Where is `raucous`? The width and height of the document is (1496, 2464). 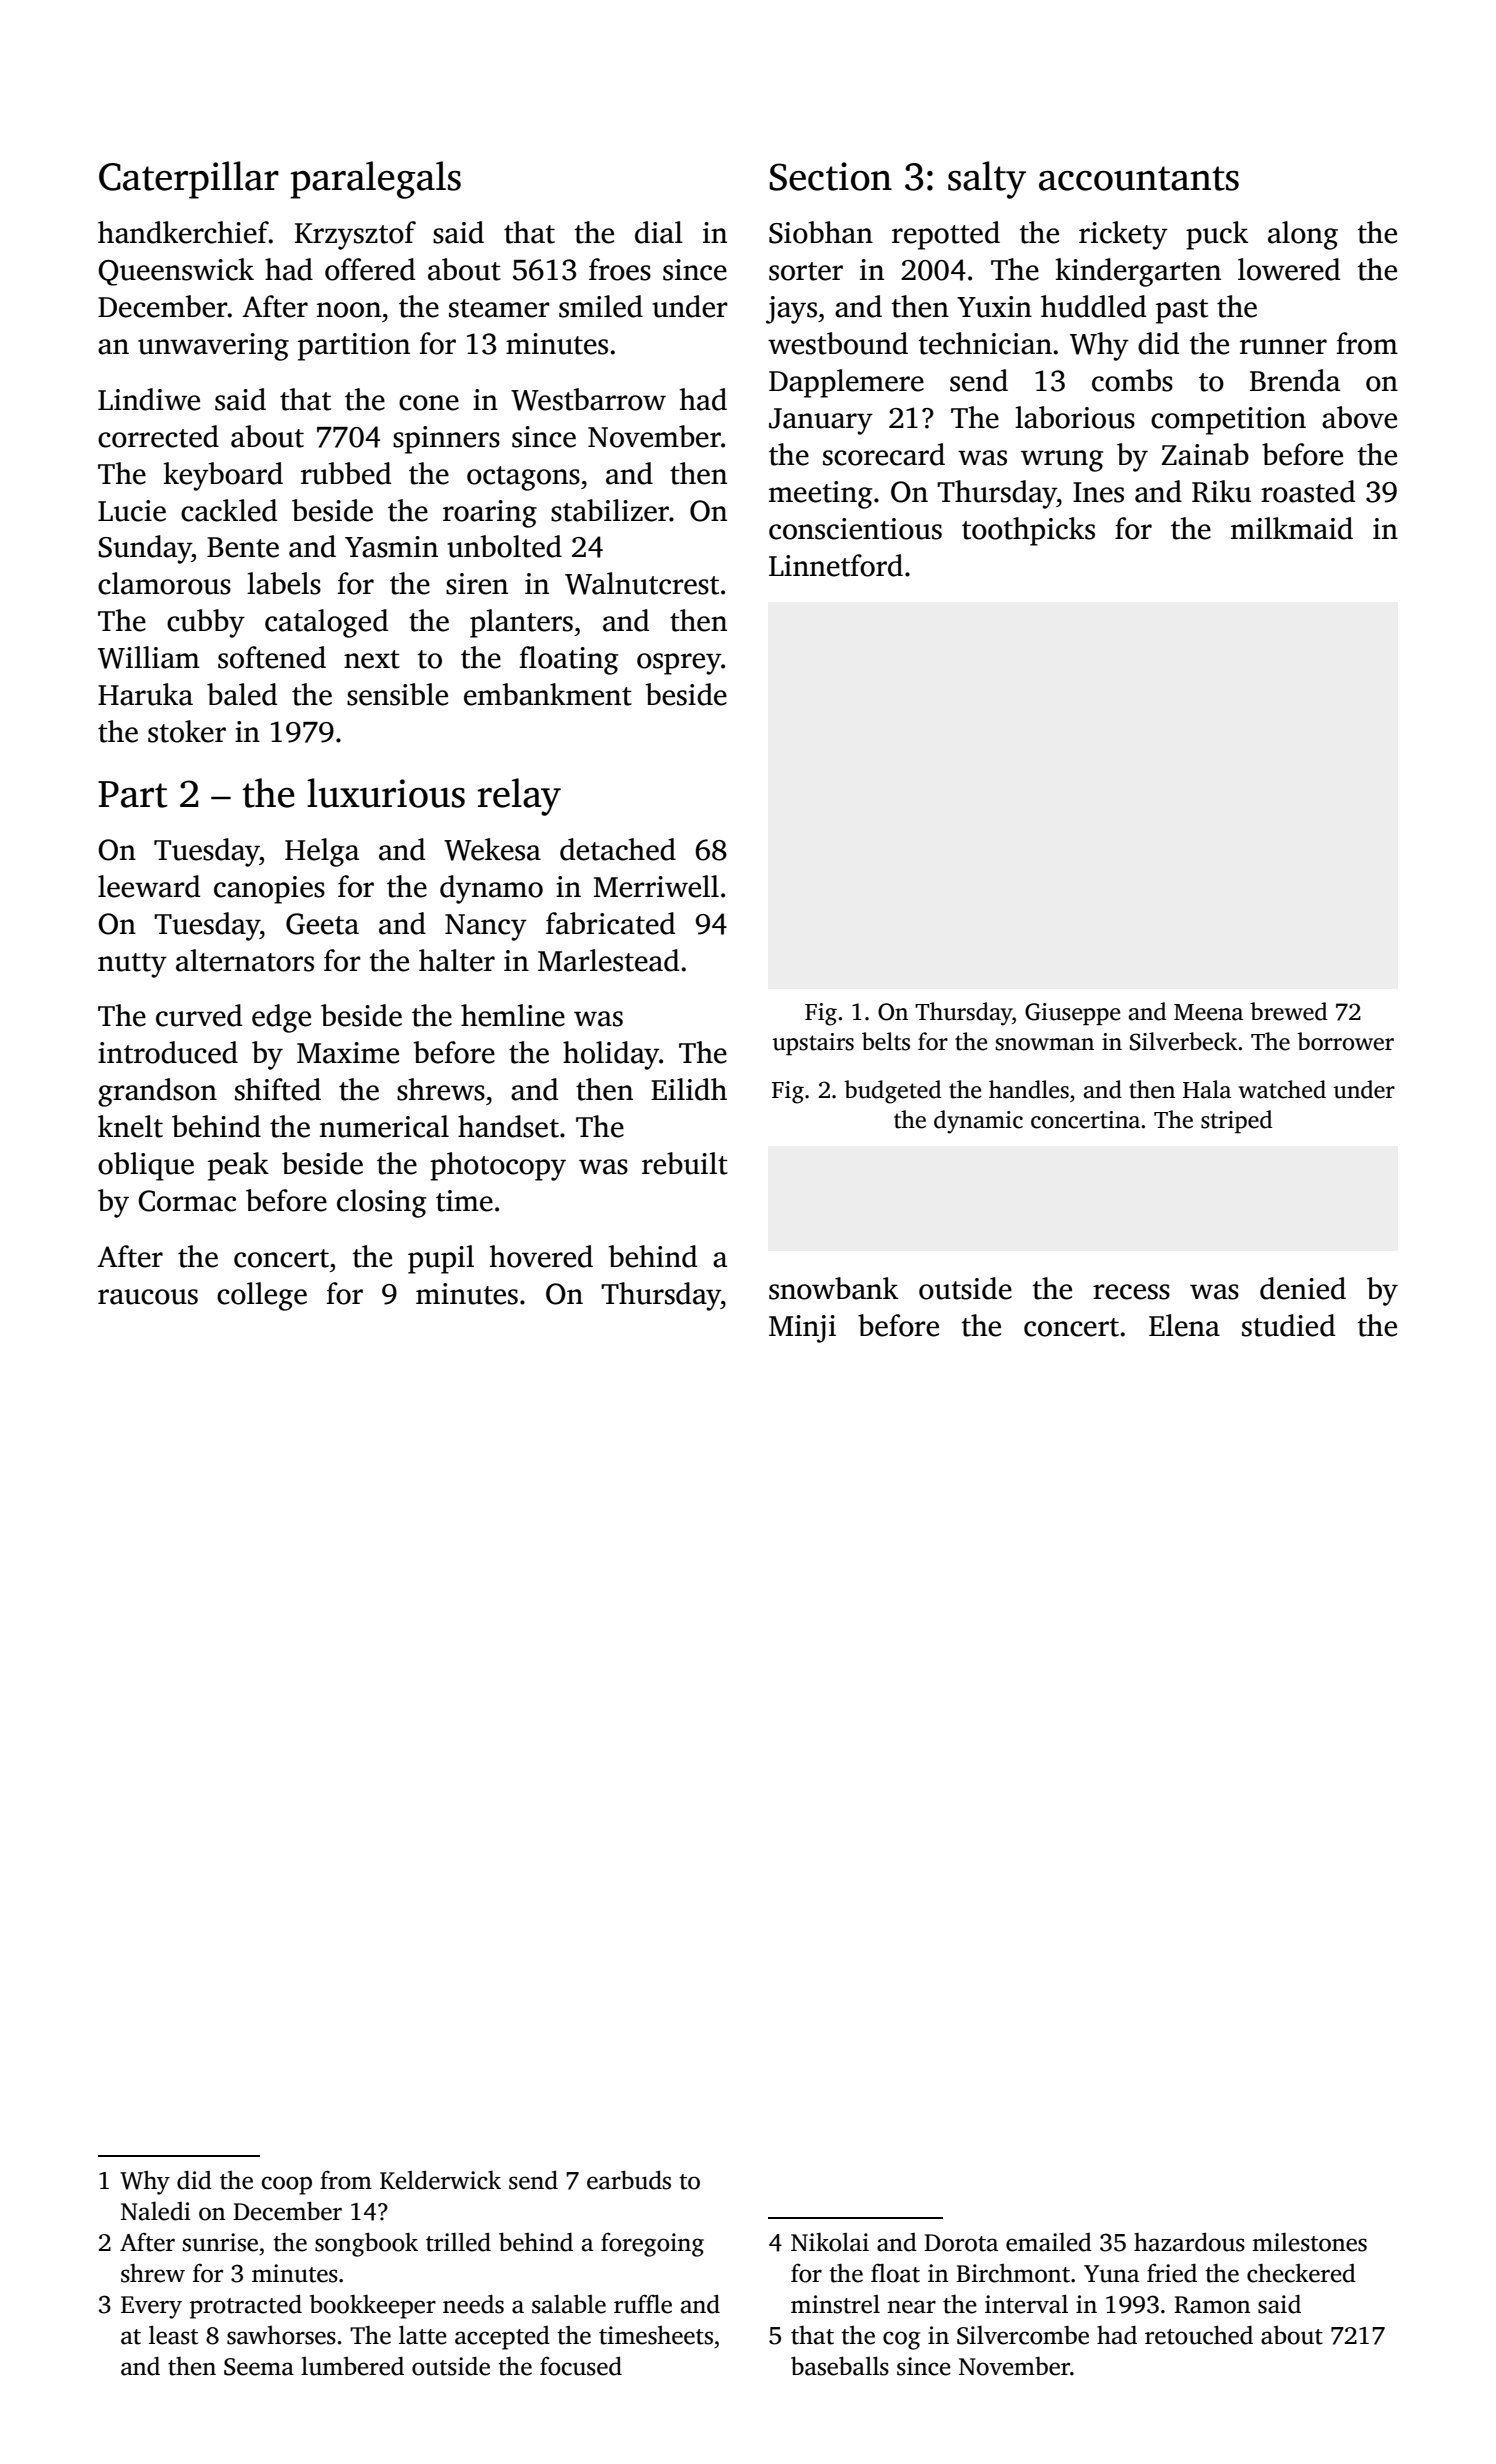 raucous is located at coordinates (148, 1297).
